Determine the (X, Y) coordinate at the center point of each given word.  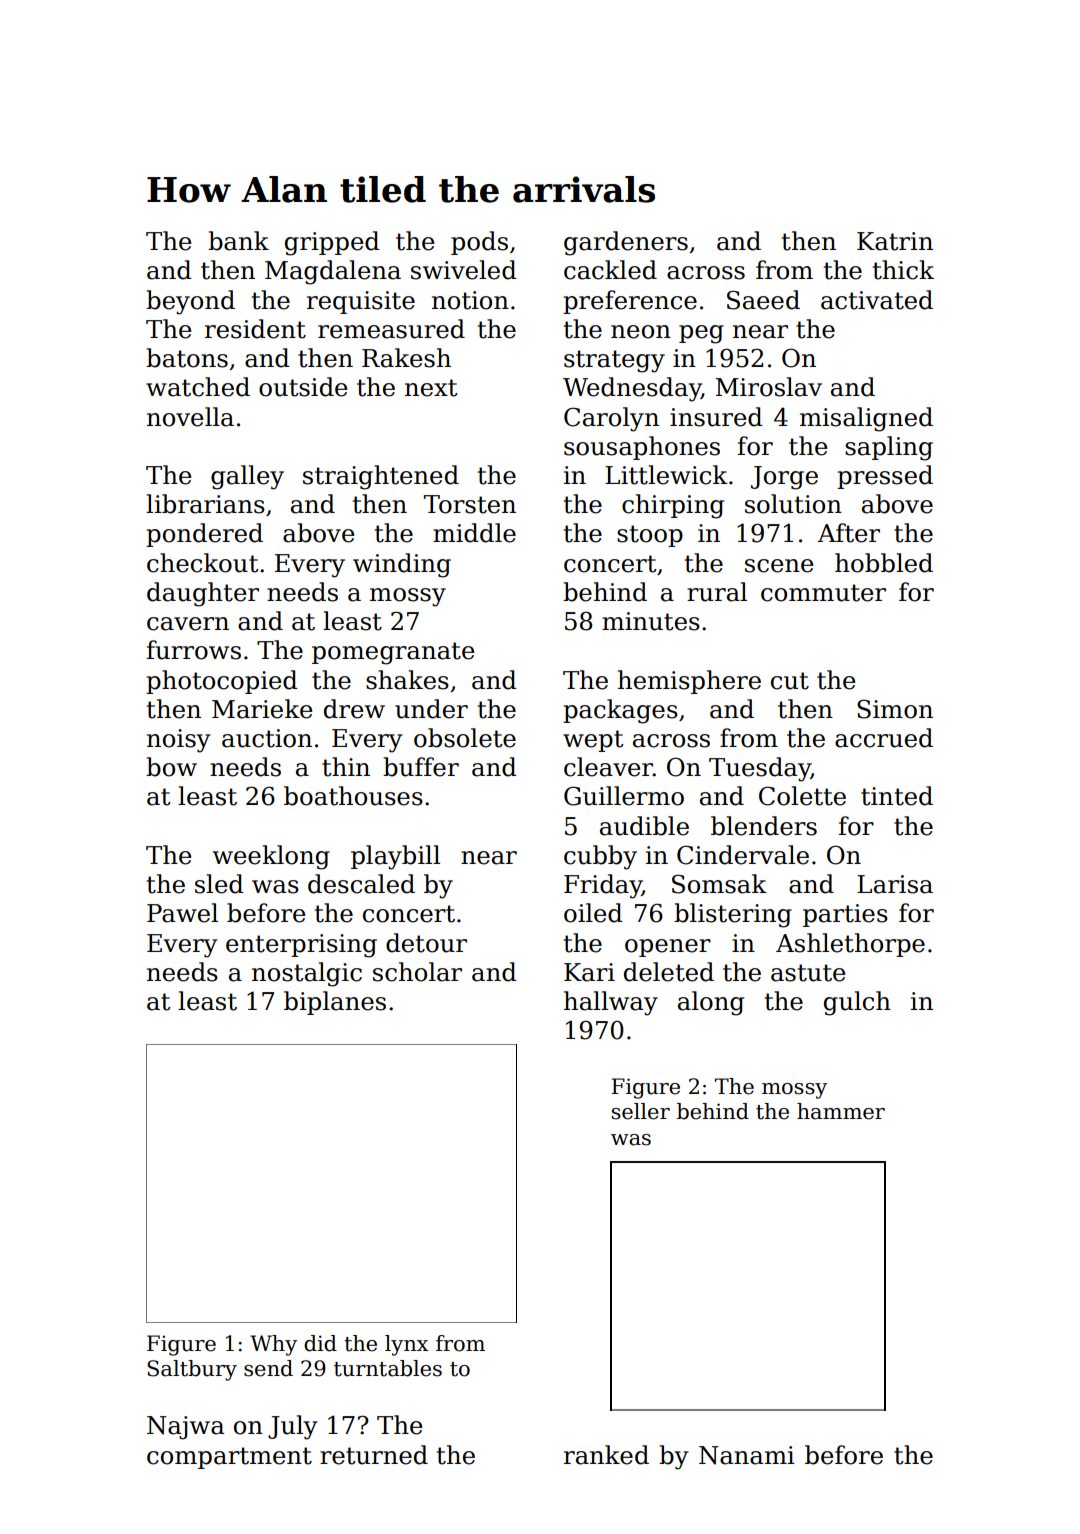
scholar (417, 972)
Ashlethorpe (850, 945)
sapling (889, 448)
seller (640, 1111)
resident (255, 329)
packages (620, 711)
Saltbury (192, 1370)
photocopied (222, 682)
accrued (884, 738)
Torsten (470, 504)
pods (479, 243)
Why (273, 1345)
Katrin (895, 241)
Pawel (182, 913)
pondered (204, 535)
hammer (841, 1111)
